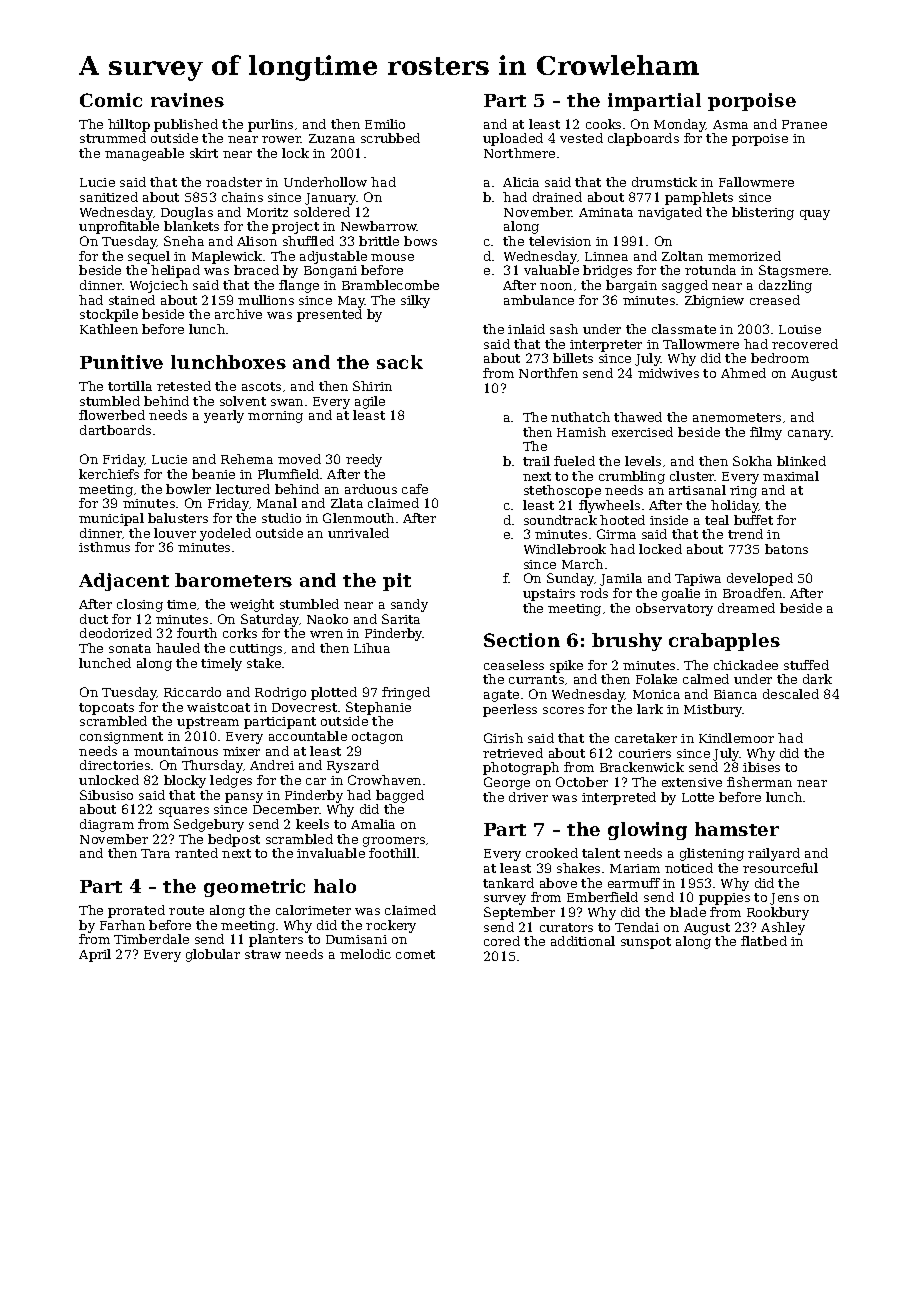 The width and height of the screenshot is (924, 1314). Describe the element at coordinates (804, 124) in the screenshot. I see `Pranee` at that location.
